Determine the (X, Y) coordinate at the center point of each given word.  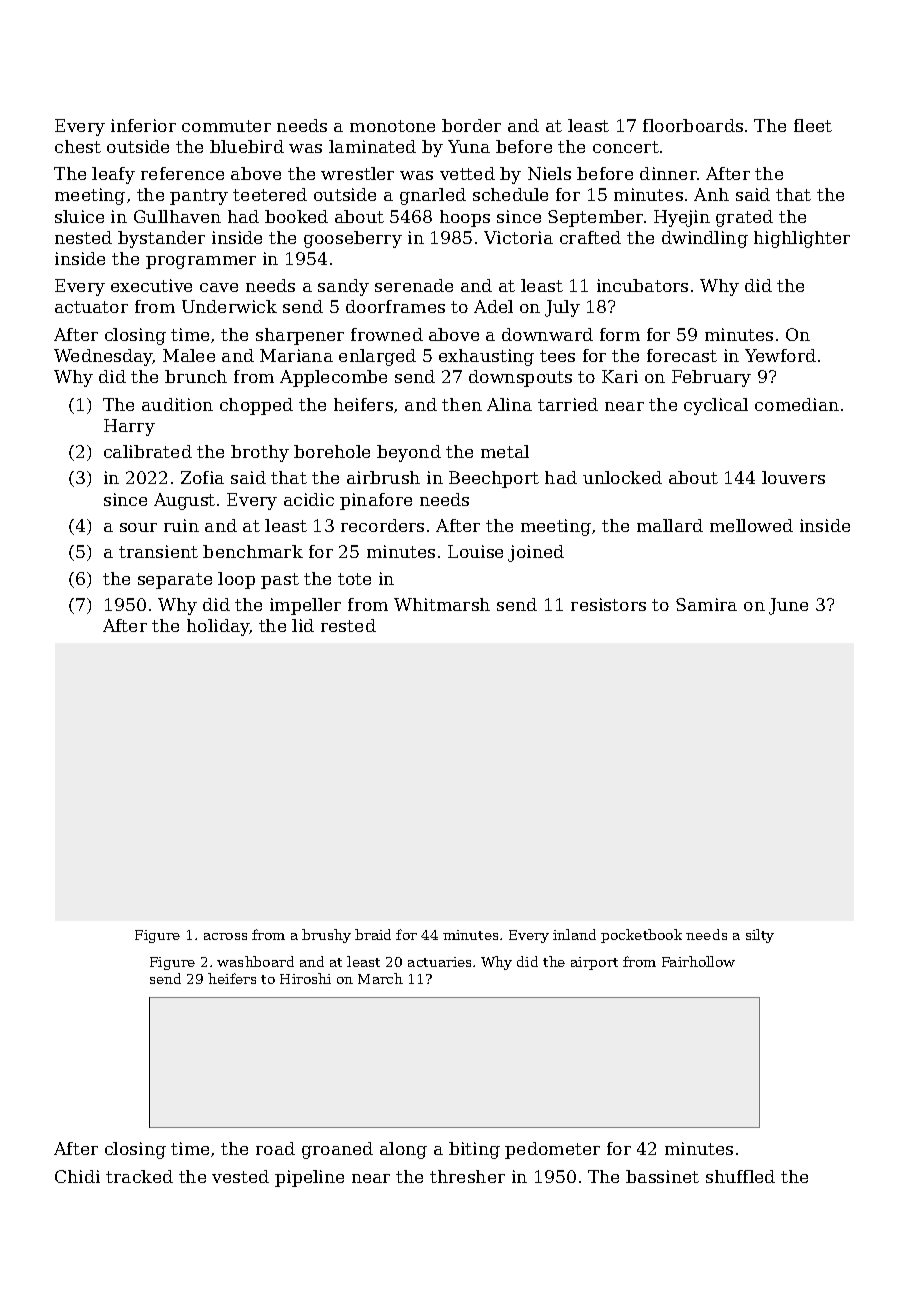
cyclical (716, 406)
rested (348, 625)
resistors (608, 604)
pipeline (309, 1178)
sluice (79, 216)
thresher (467, 1176)
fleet (813, 125)
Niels (549, 173)
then (462, 404)
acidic (309, 499)
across (225, 936)
